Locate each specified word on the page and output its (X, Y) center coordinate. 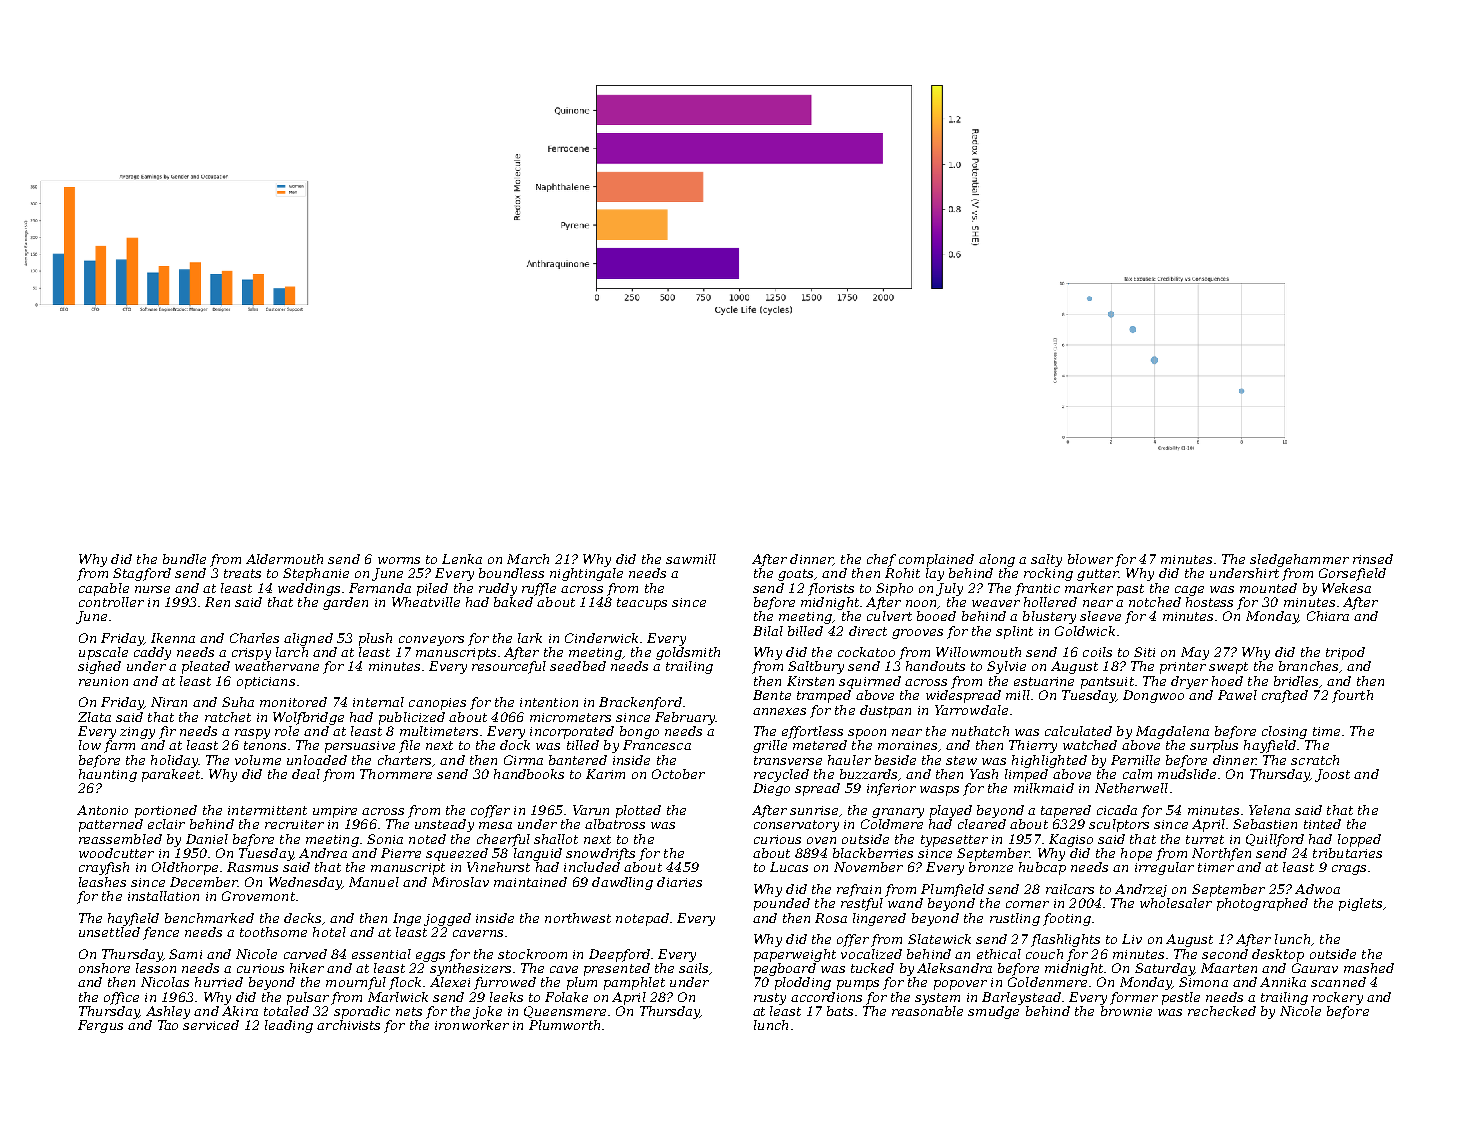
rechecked (1222, 1011)
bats (840, 1011)
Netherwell (1131, 788)
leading (289, 1026)
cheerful (503, 840)
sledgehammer (1299, 560)
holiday (174, 761)
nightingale (586, 574)
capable (104, 589)
